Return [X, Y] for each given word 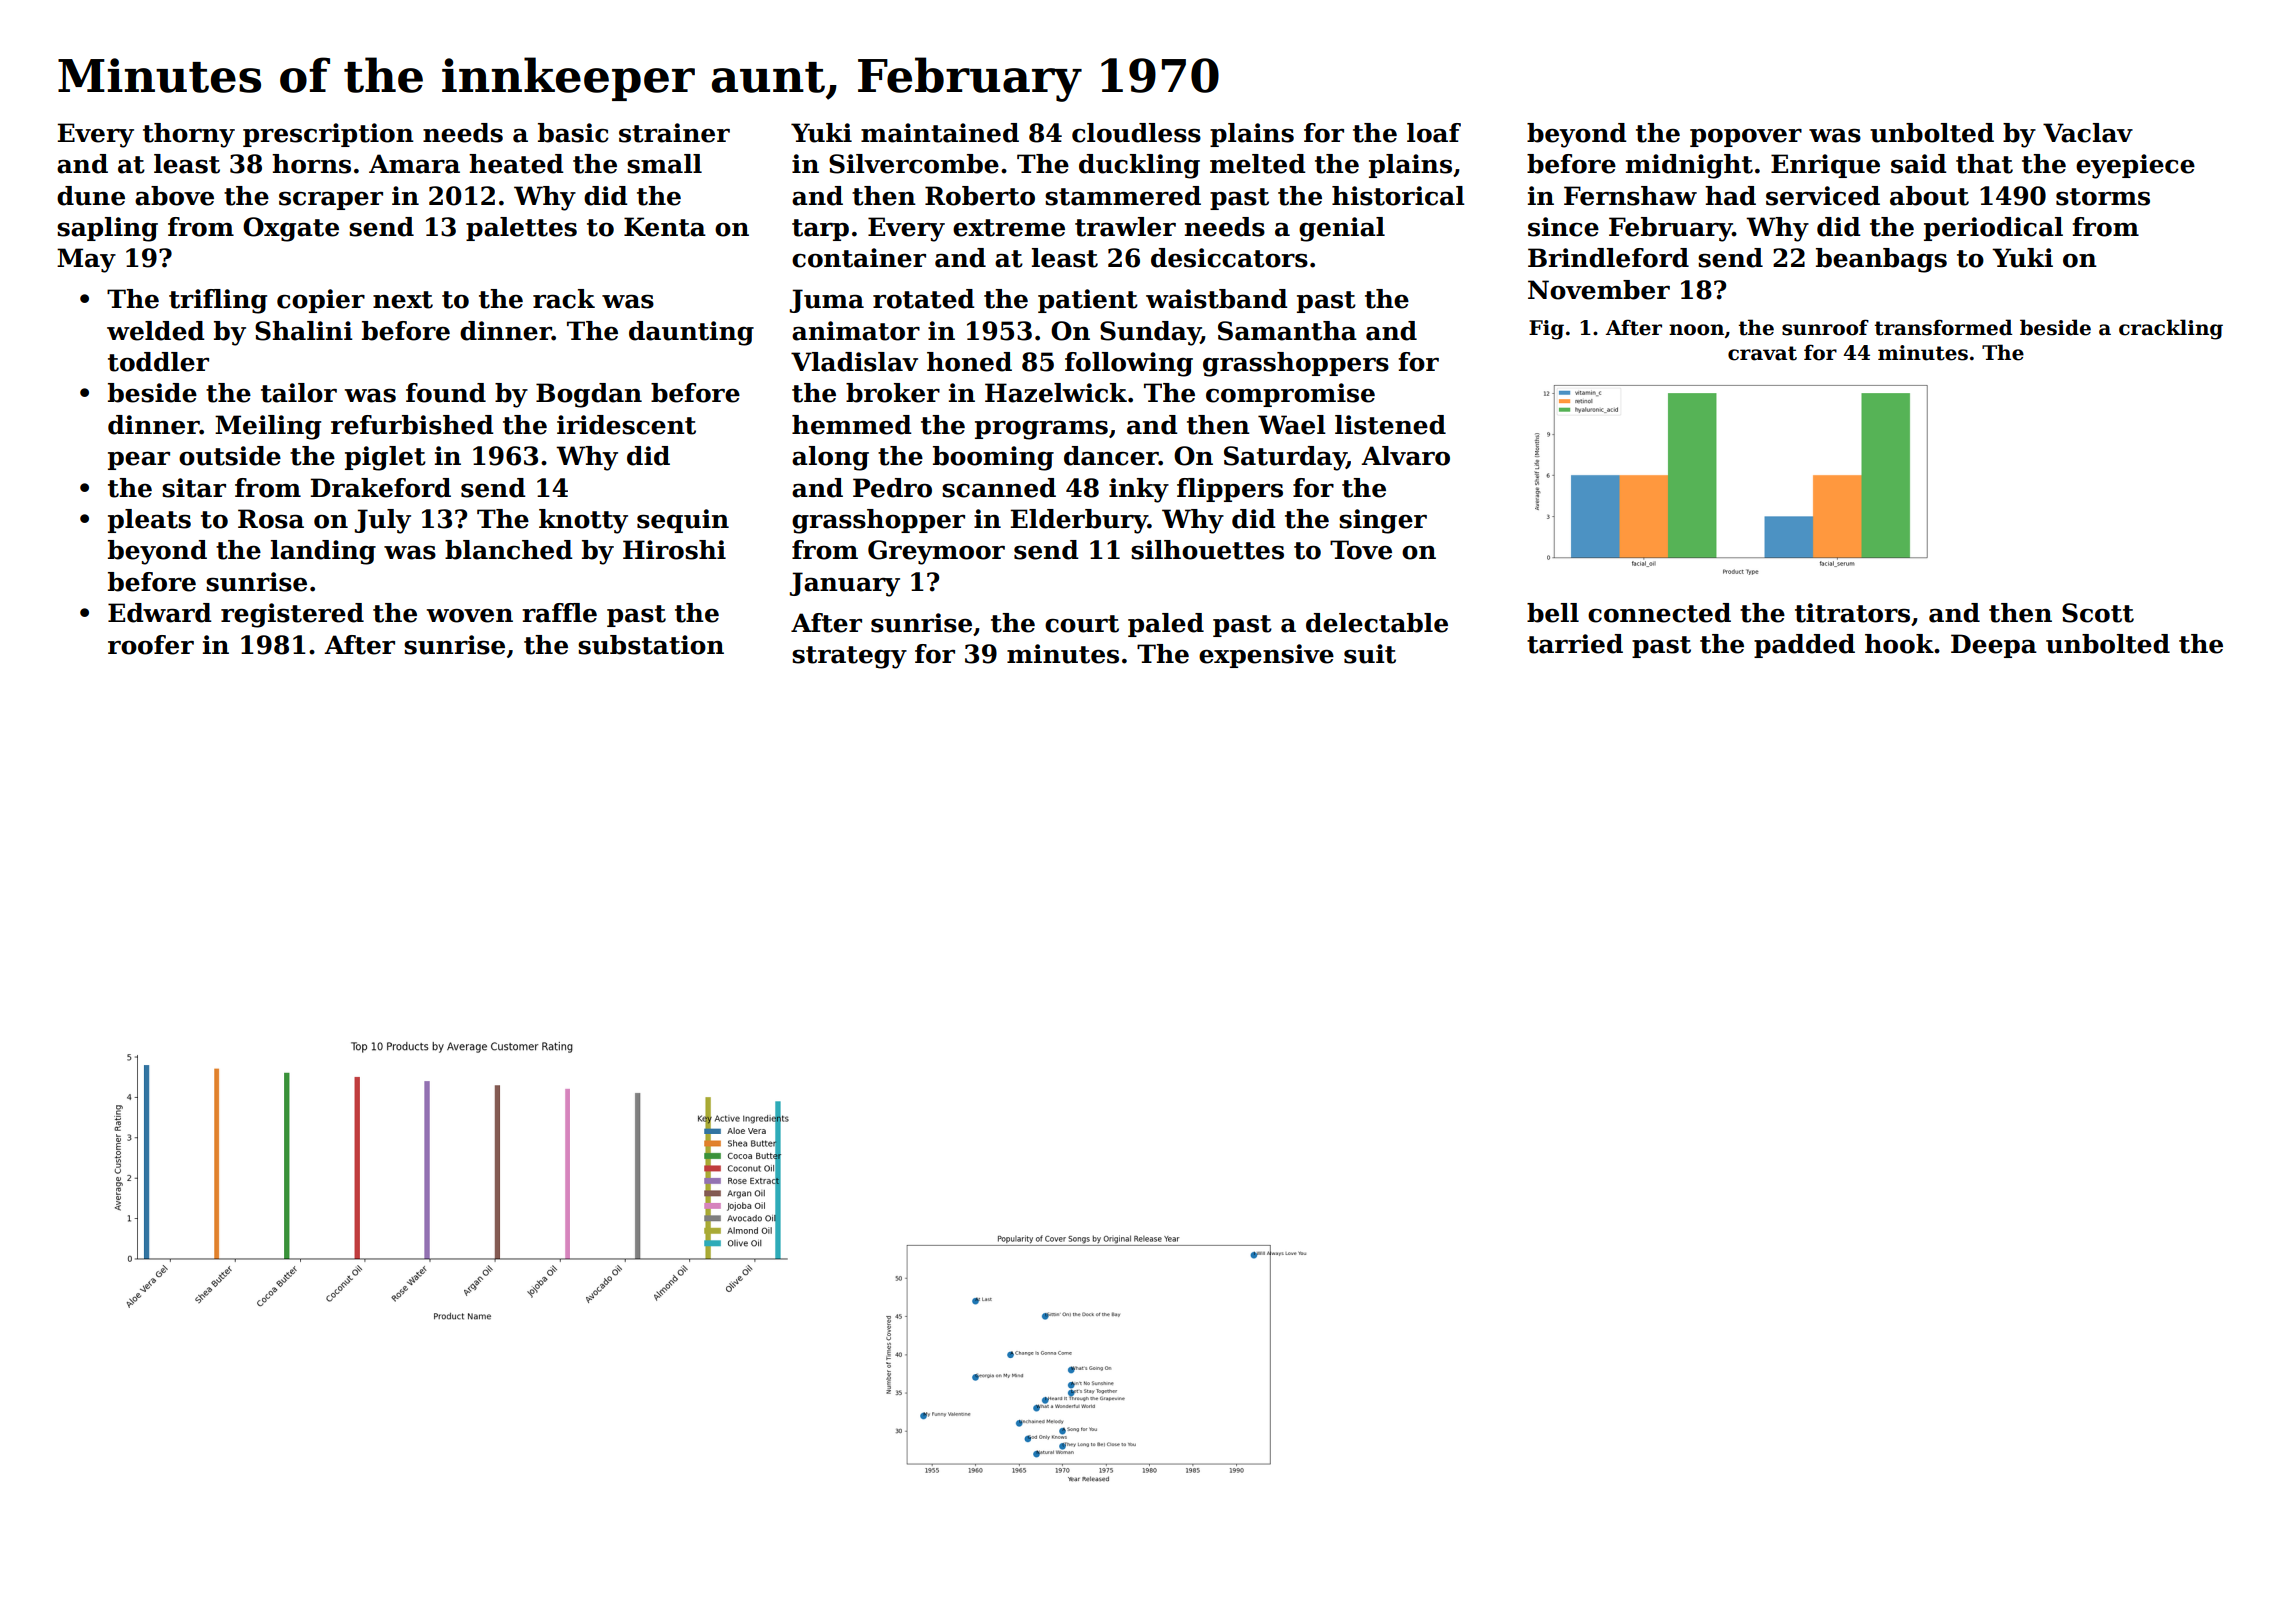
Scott [2098, 613]
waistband [1217, 299]
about [1929, 196]
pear [139, 461]
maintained [940, 133]
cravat [1762, 353]
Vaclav [2088, 133]
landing [323, 552]
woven [469, 616]
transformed [1943, 327]
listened [1390, 425]
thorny [189, 135]
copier [321, 301]
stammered [1123, 196]
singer [1383, 521]
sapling [107, 229]
